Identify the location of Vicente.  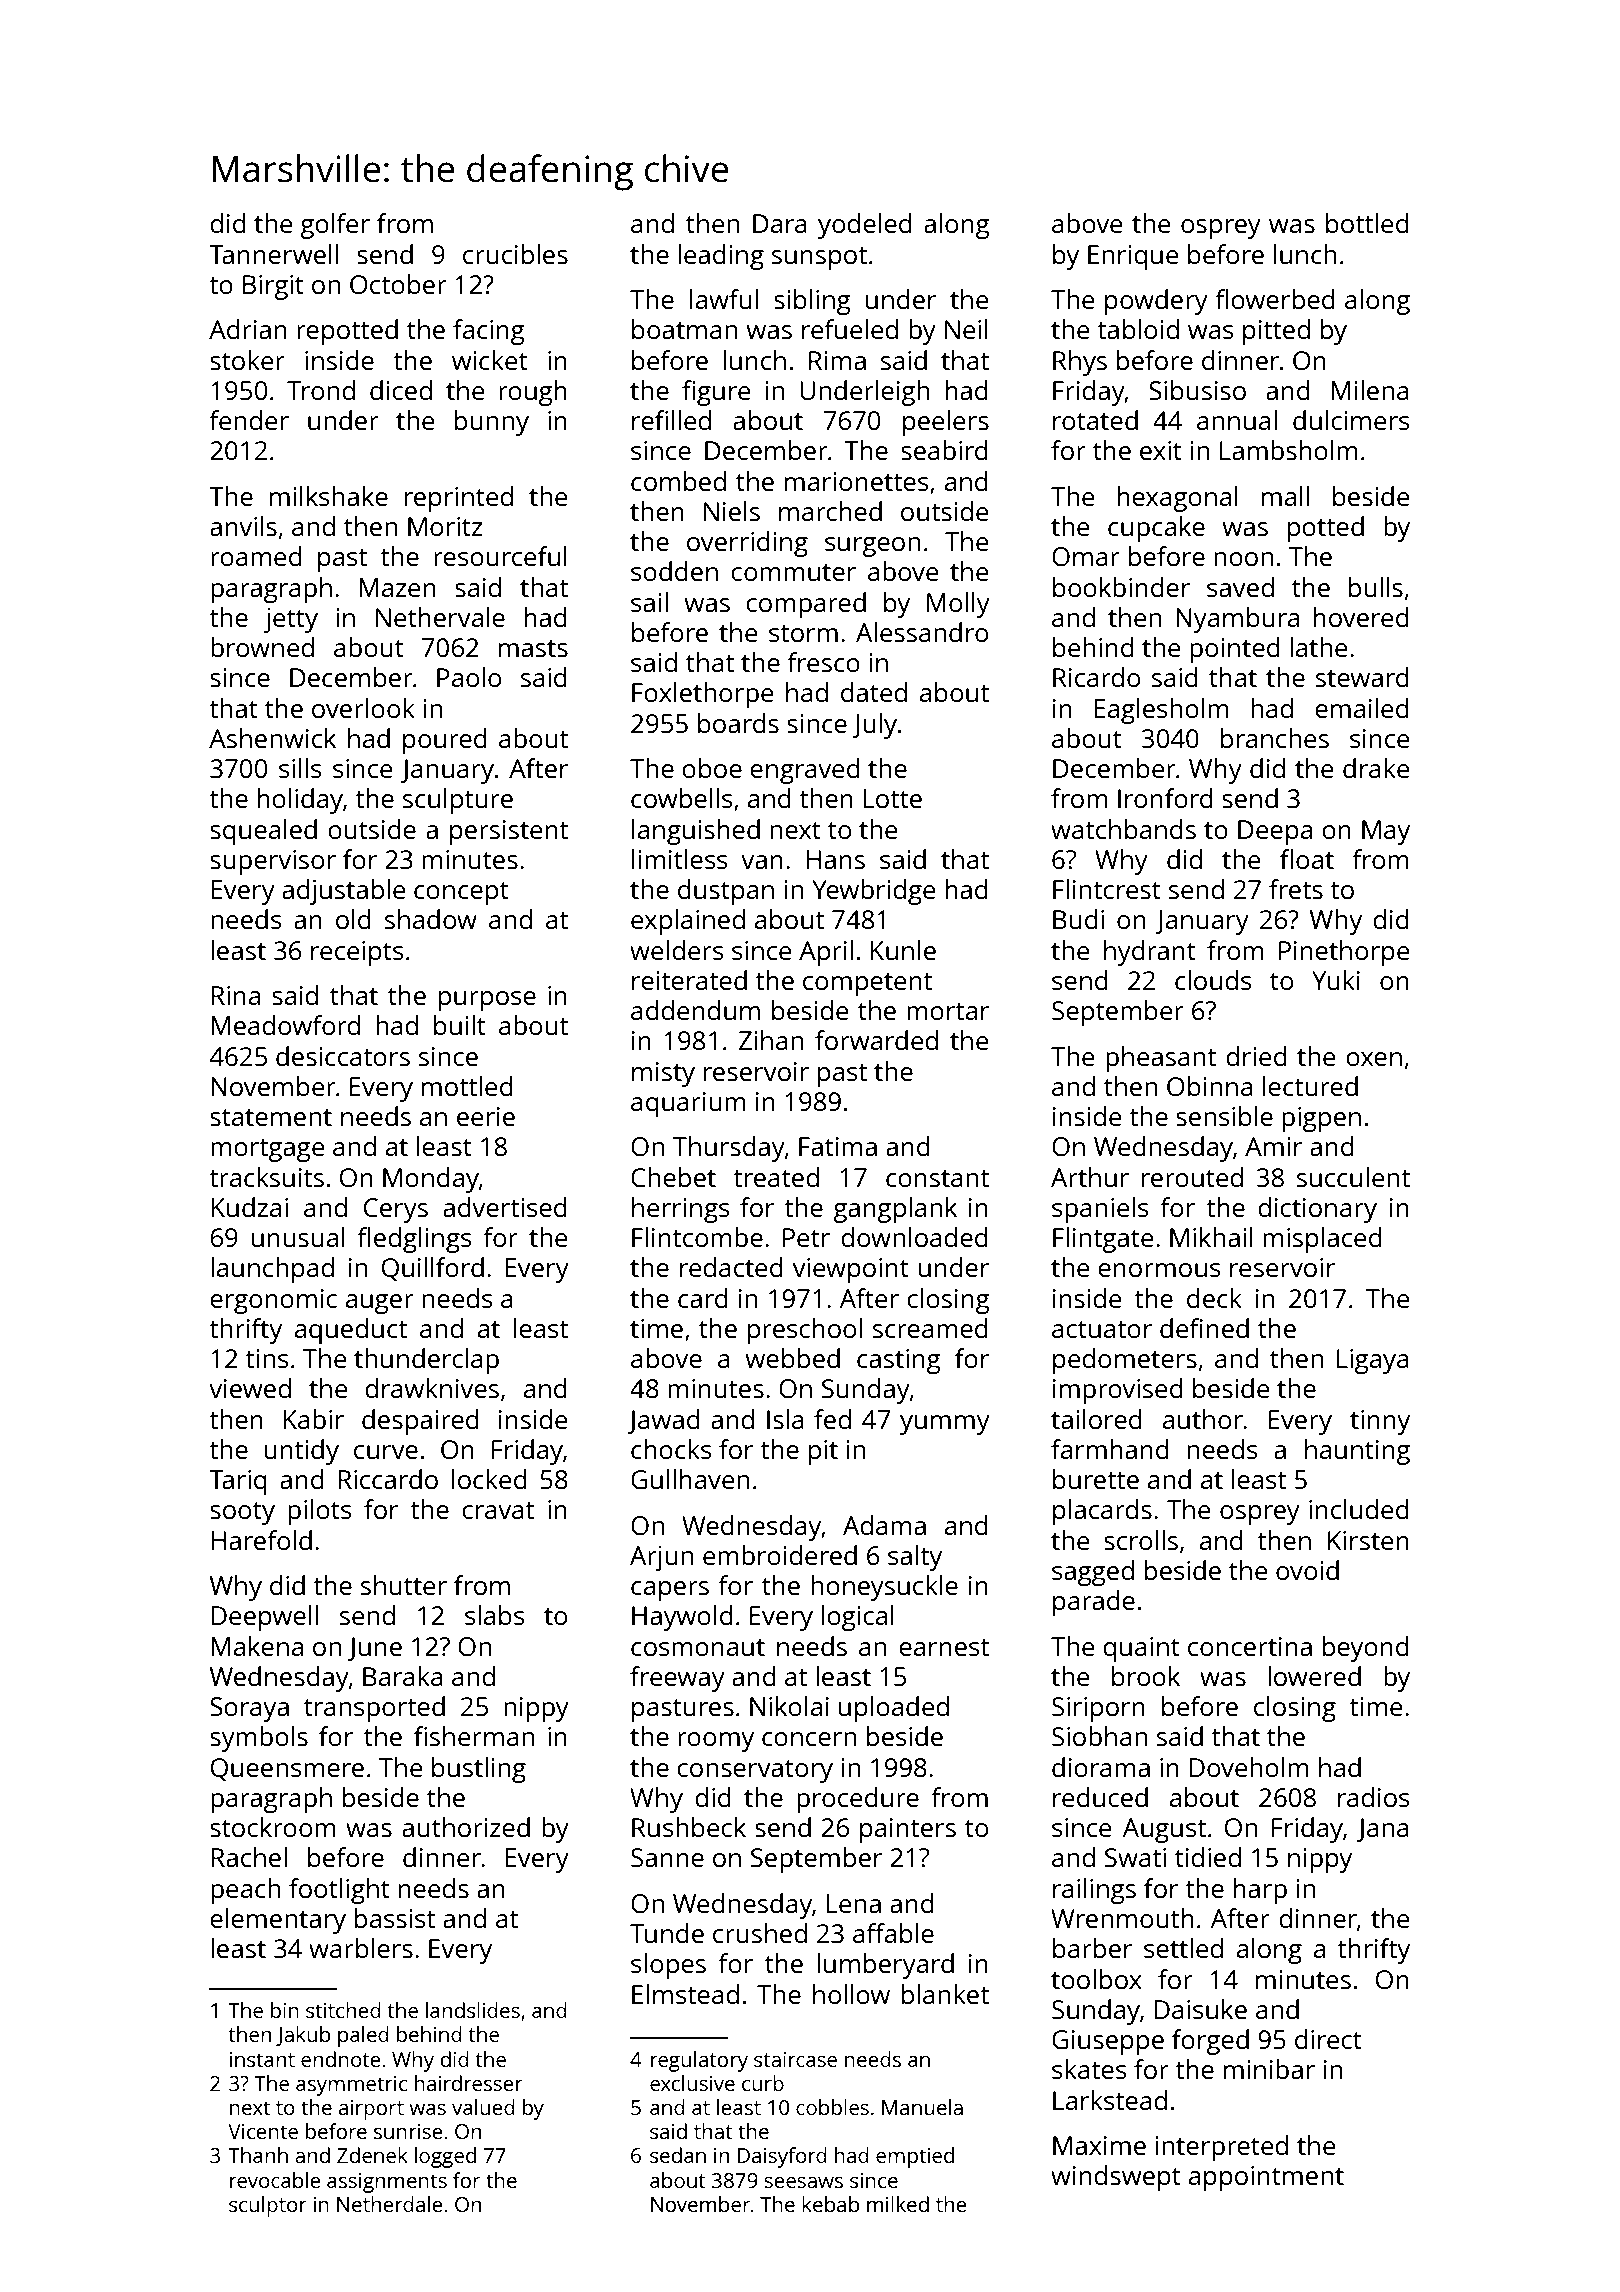
(263, 2131).
